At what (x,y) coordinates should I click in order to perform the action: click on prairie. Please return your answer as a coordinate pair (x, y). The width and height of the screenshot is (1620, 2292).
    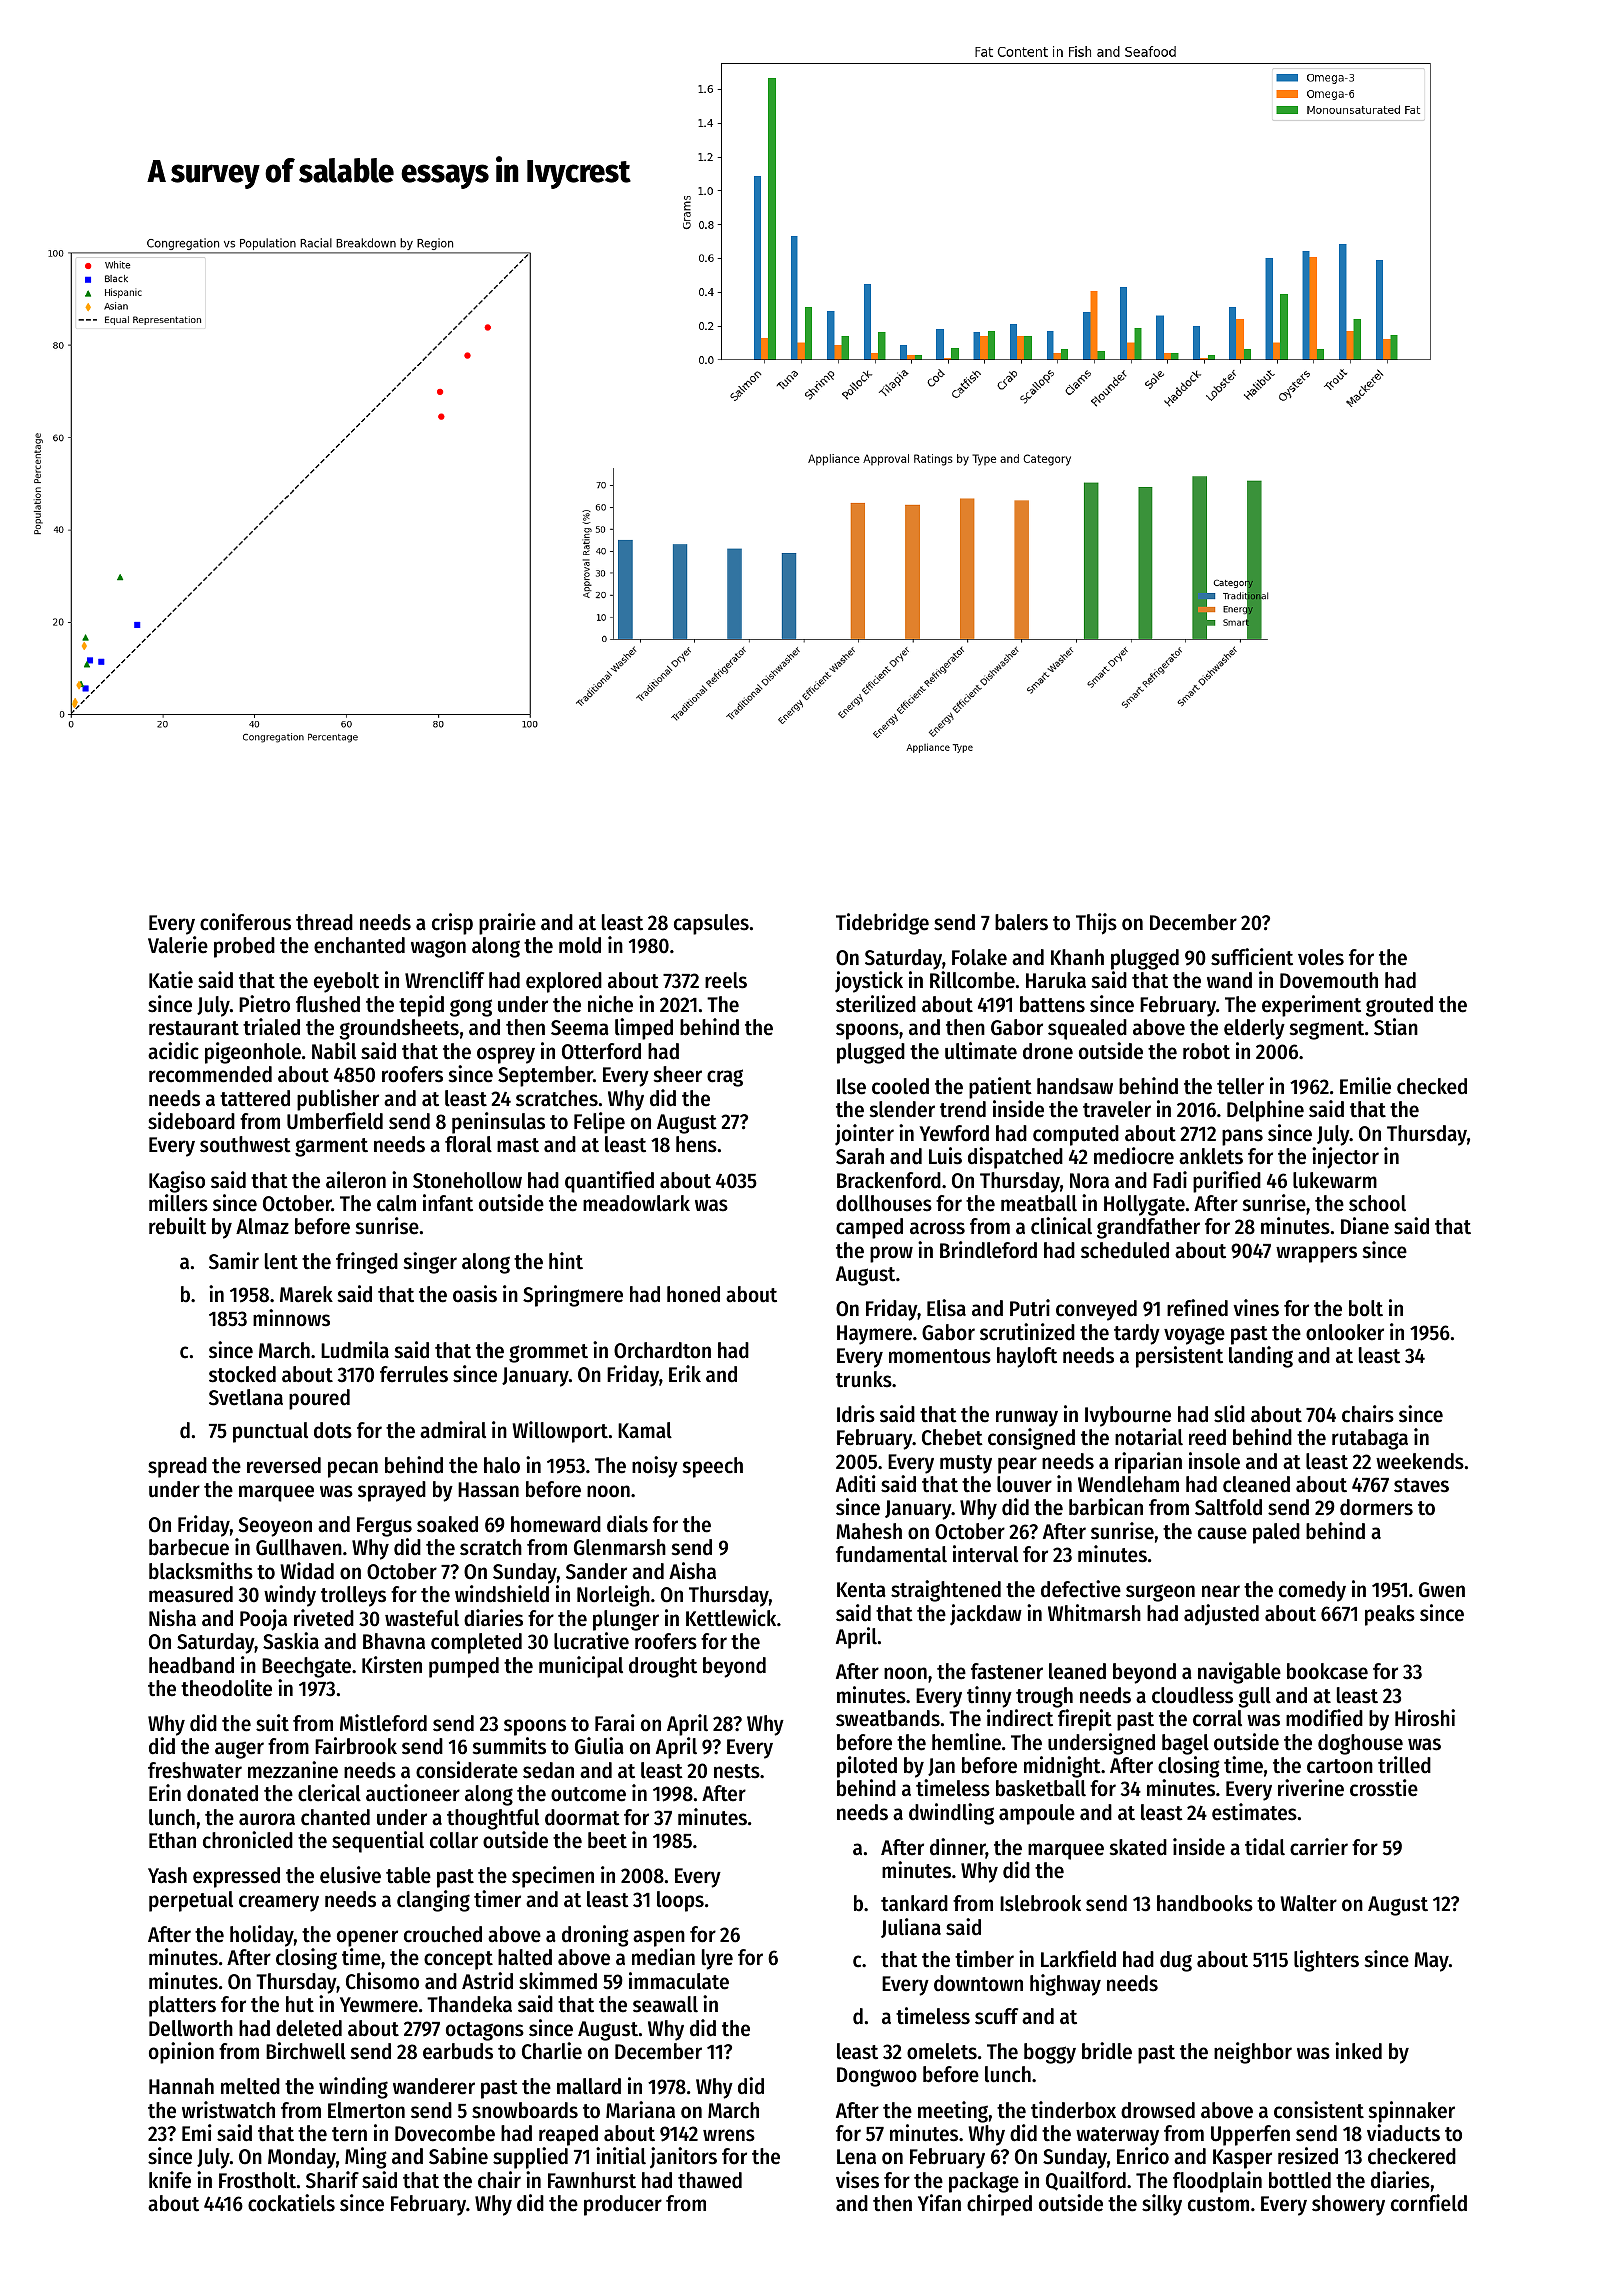
    Looking at the image, I should click on (507, 924).
